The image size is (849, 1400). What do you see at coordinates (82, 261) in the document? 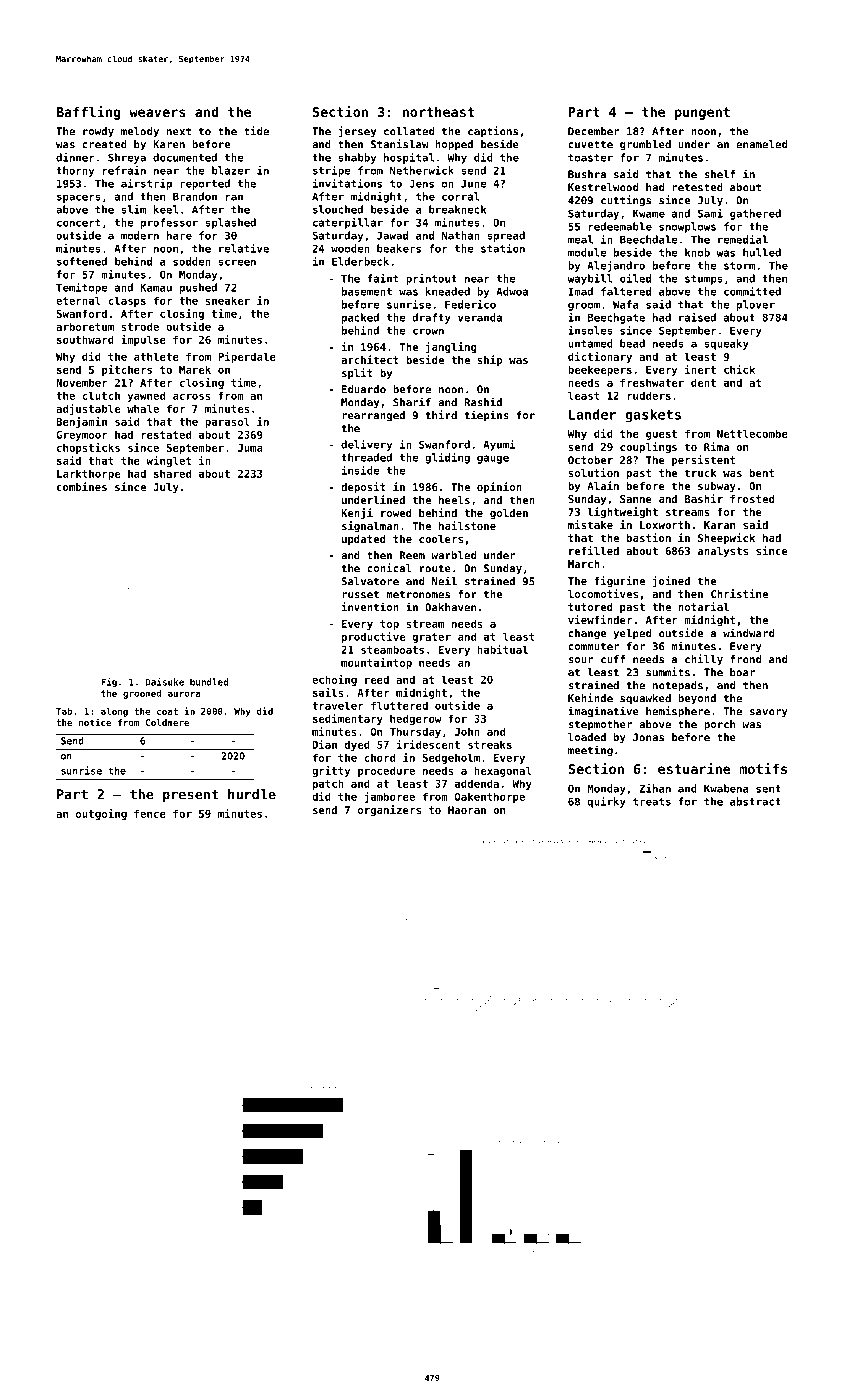
I see `softened` at bounding box center [82, 261].
